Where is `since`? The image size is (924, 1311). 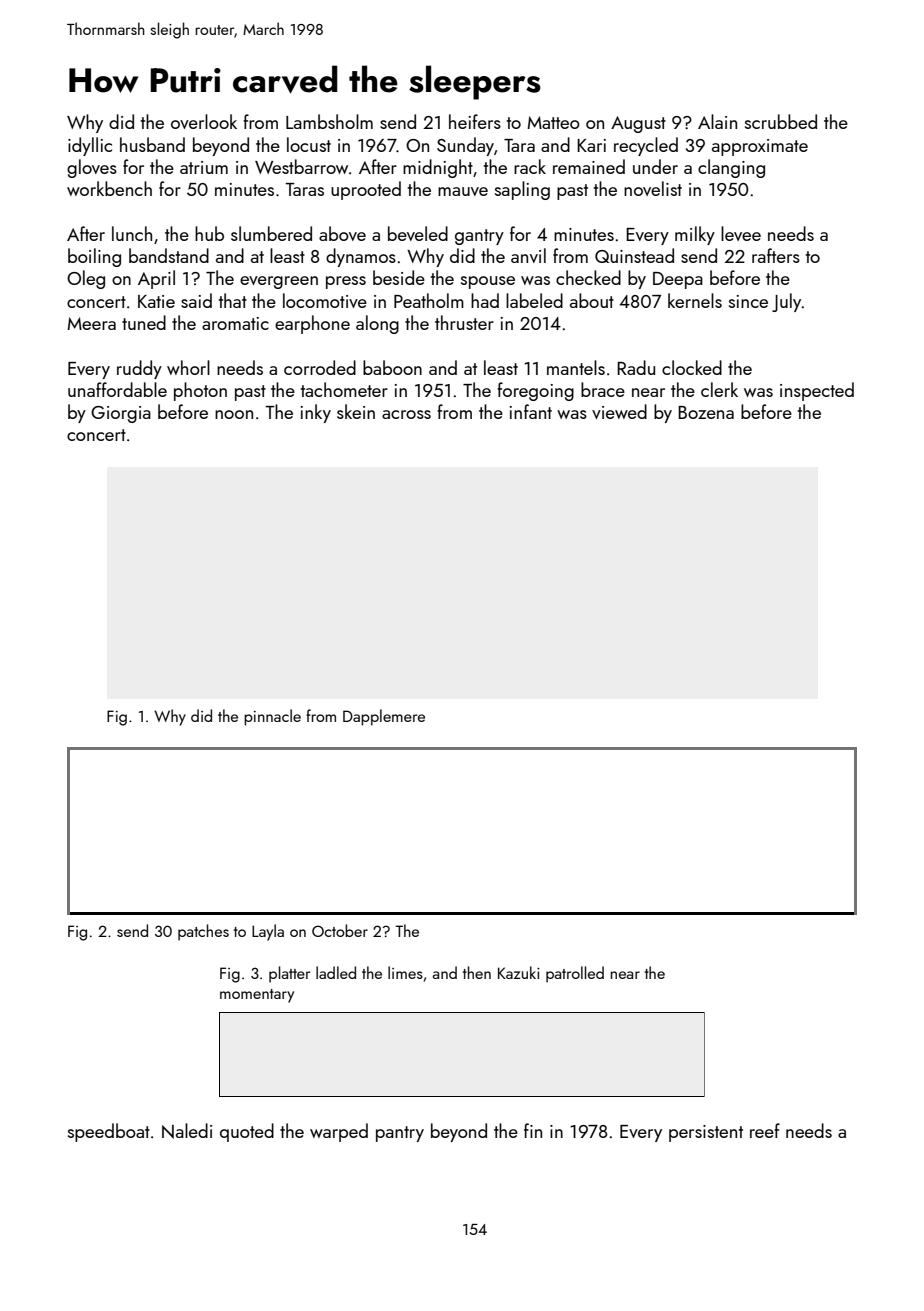
since is located at coordinates (748, 301).
